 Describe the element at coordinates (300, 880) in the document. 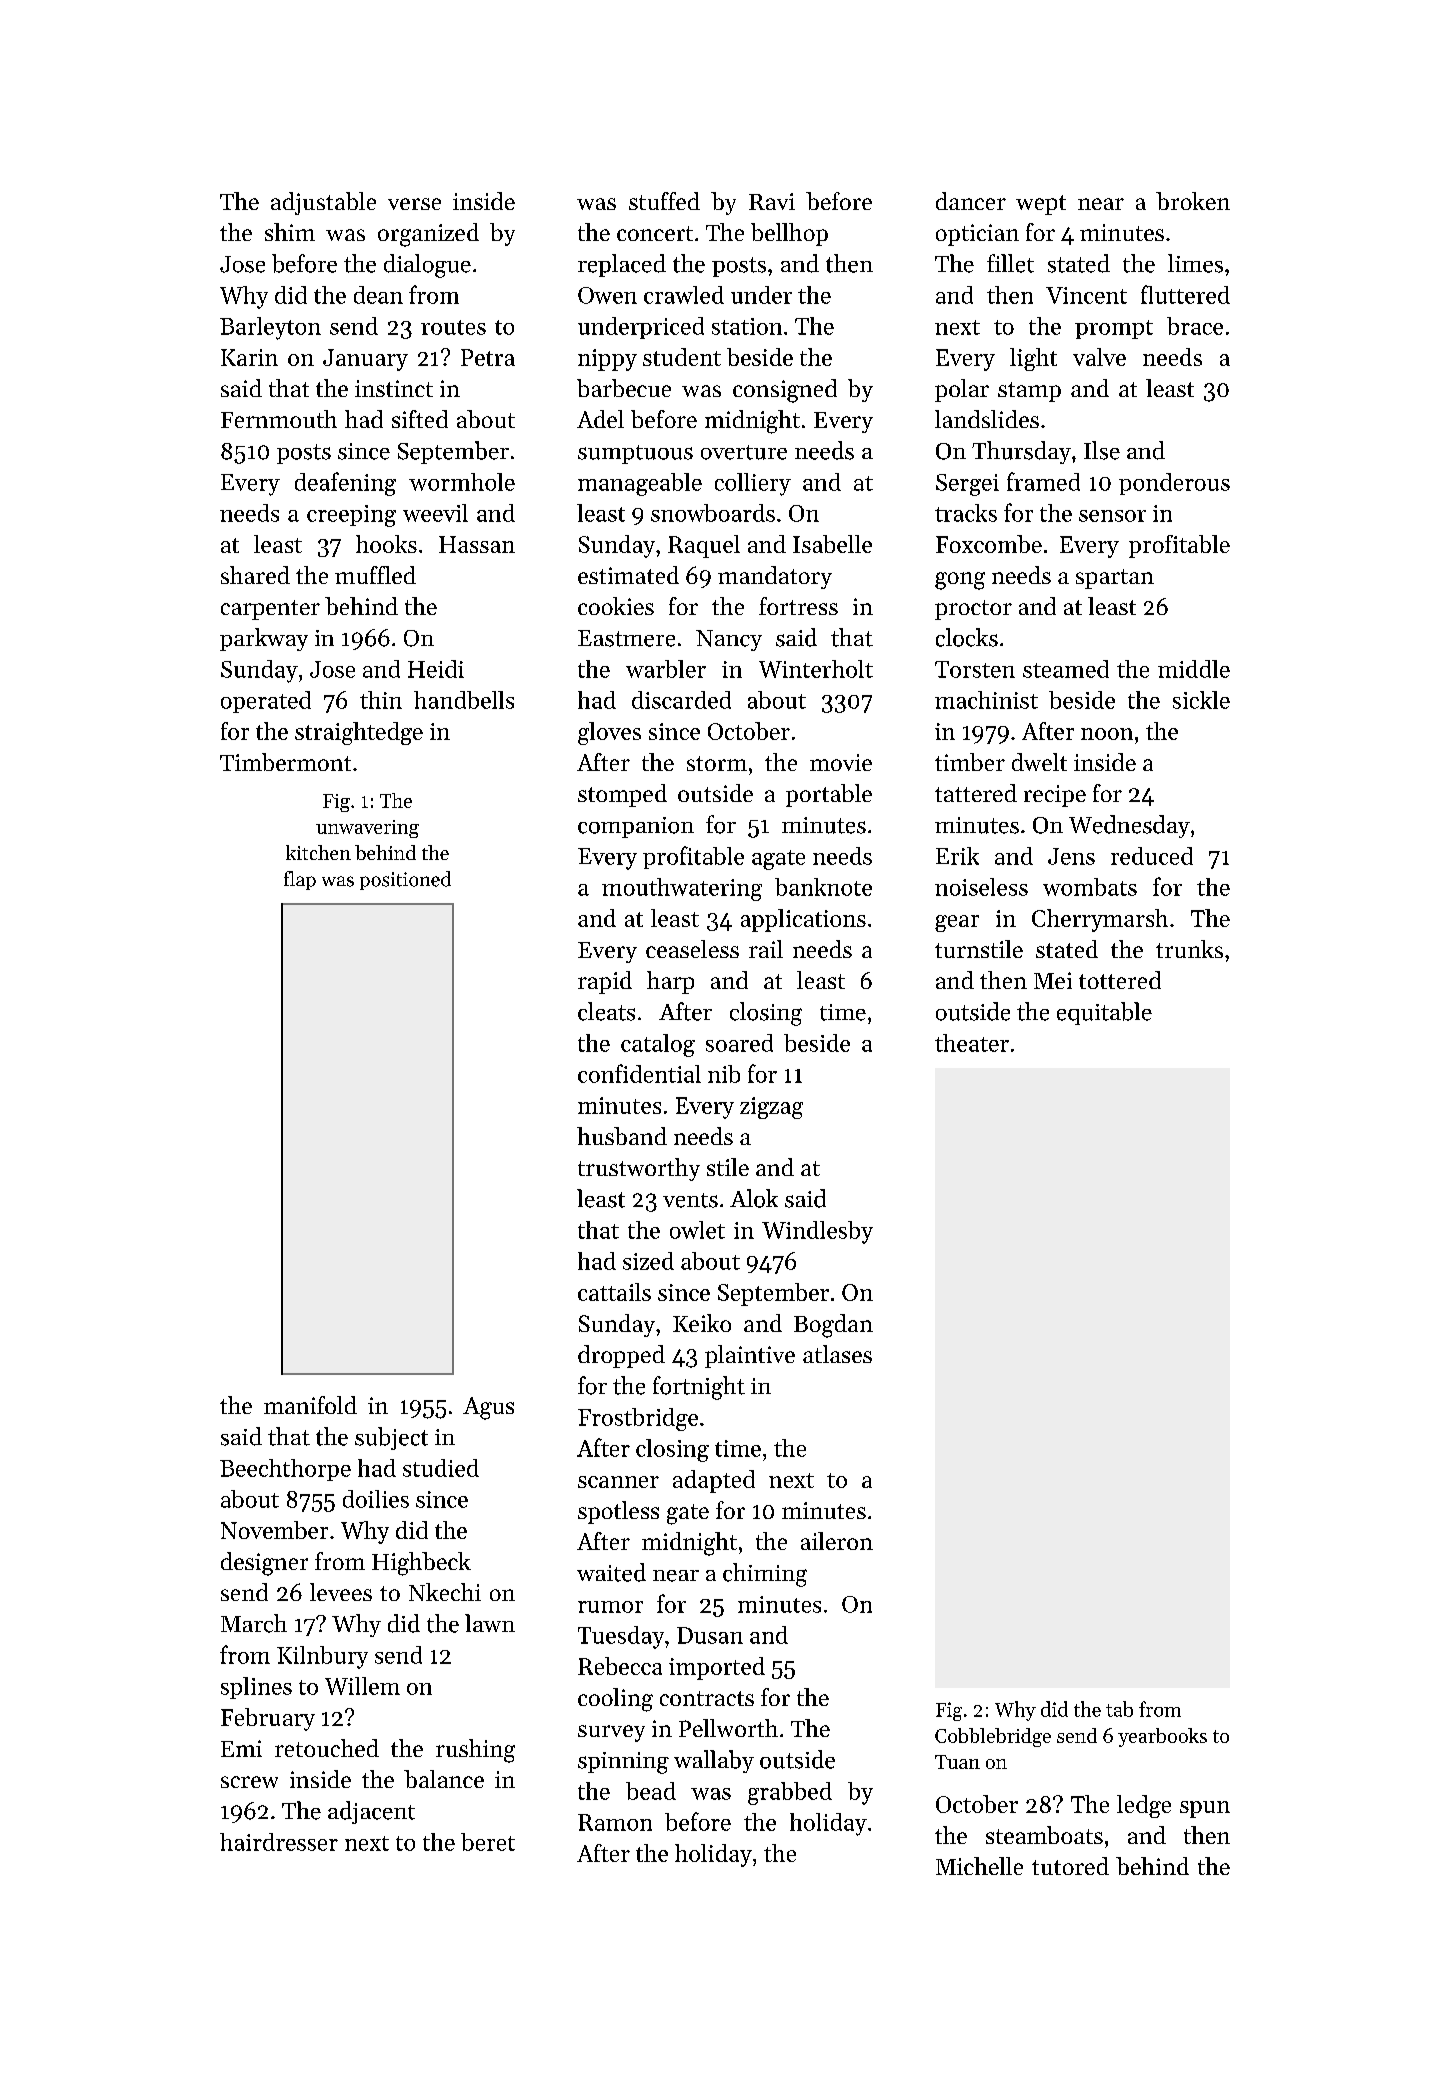

I see `flap` at that location.
